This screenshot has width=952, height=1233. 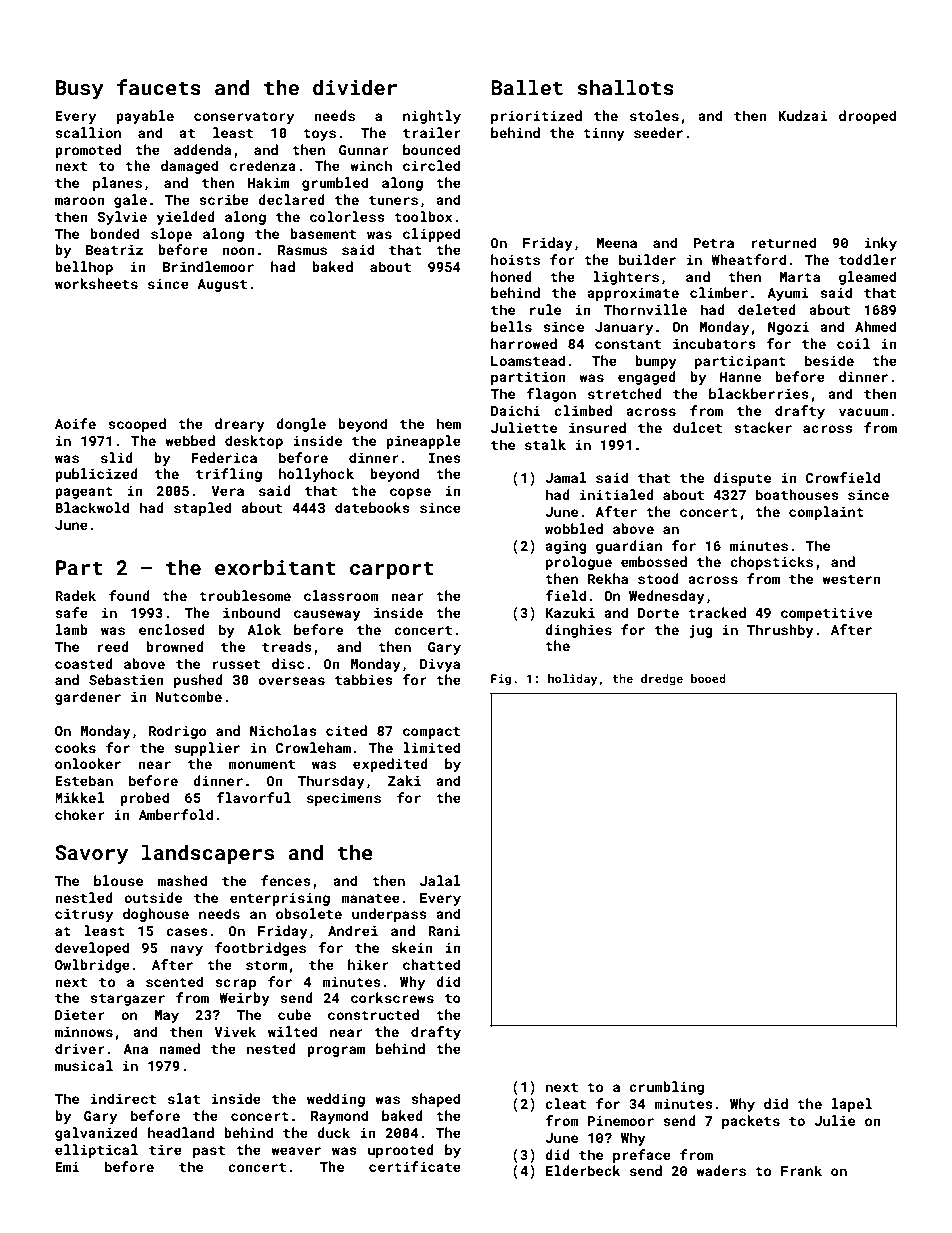 I want to click on Busy, so click(x=80, y=90).
